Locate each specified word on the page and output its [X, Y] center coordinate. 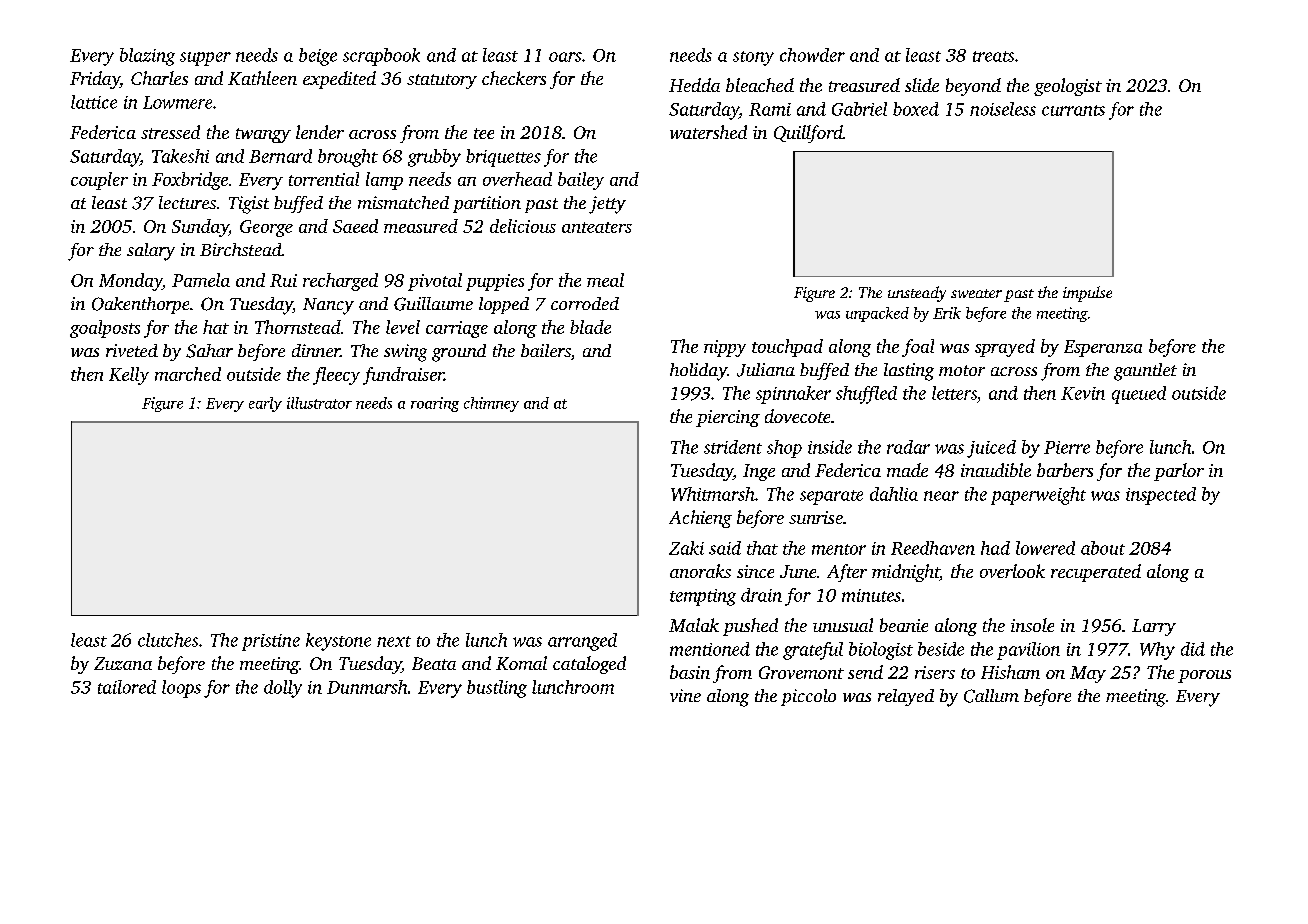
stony [753, 58]
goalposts [105, 329]
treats [993, 56]
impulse [1087, 294]
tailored [127, 687]
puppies [495, 282]
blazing [147, 57]
